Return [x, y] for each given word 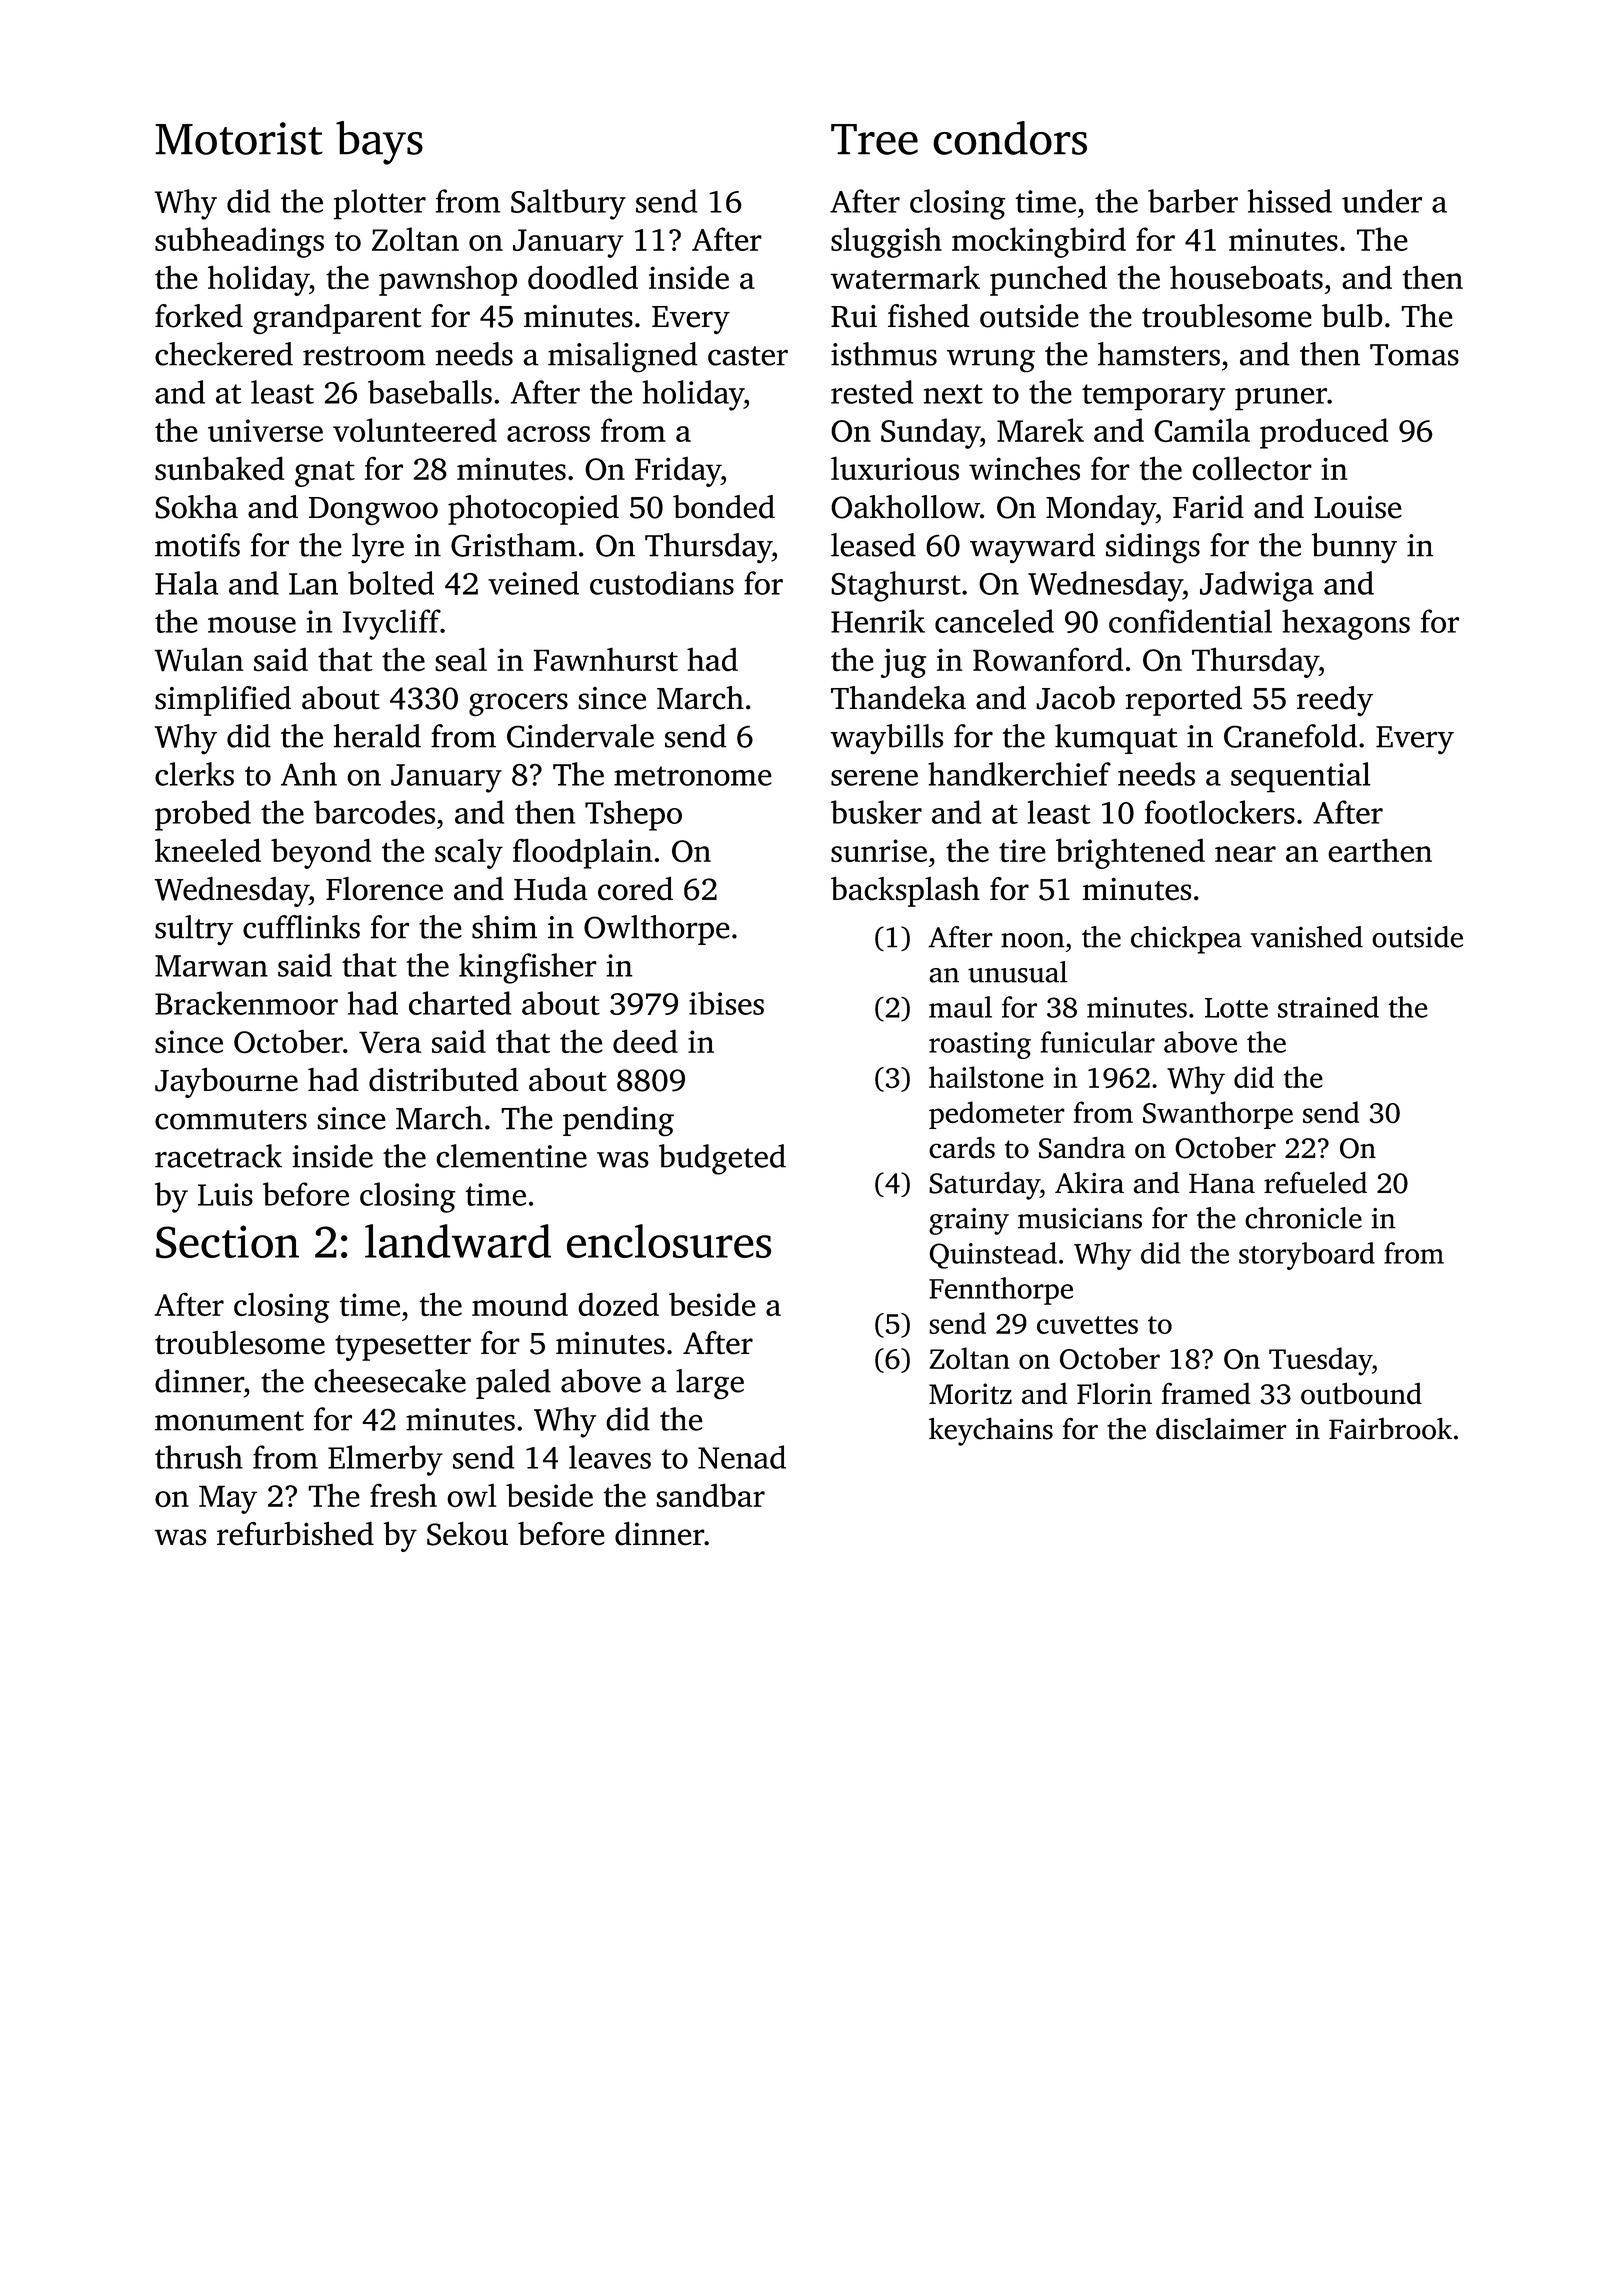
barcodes [374, 812]
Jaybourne [226, 1083]
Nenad [742, 1457]
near [1245, 854]
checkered [224, 354]
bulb [1352, 316]
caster [748, 356]
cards [962, 1147]
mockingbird [1039, 242]
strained [1328, 1007]
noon [1033, 940]
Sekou [467, 1533]
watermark [905, 277]
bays [379, 143]
